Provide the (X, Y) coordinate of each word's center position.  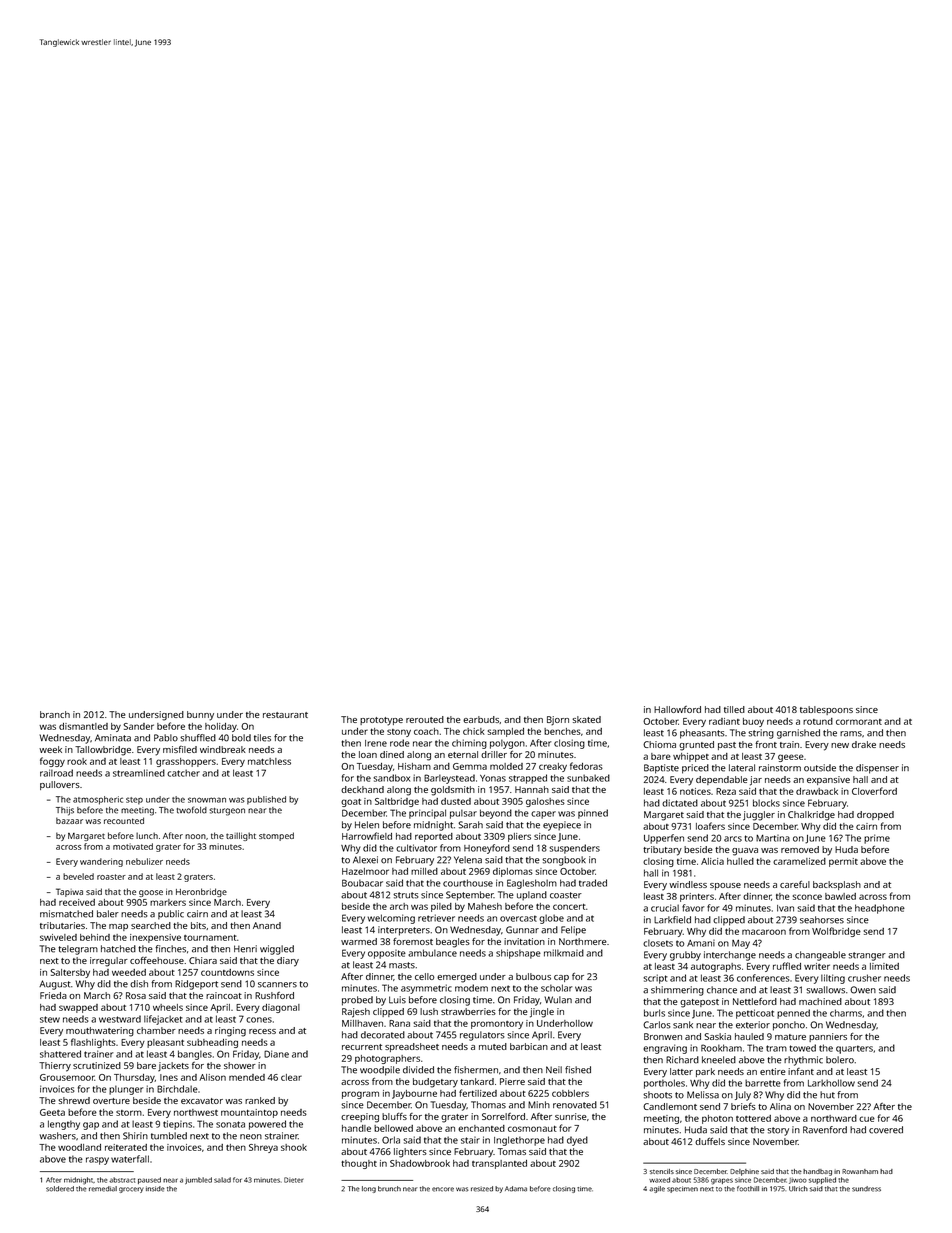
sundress (866, 1189)
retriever (436, 918)
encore (443, 1189)
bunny (200, 716)
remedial (103, 1189)
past (727, 746)
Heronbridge (201, 892)
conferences (763, 978)
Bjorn (558, 721)
